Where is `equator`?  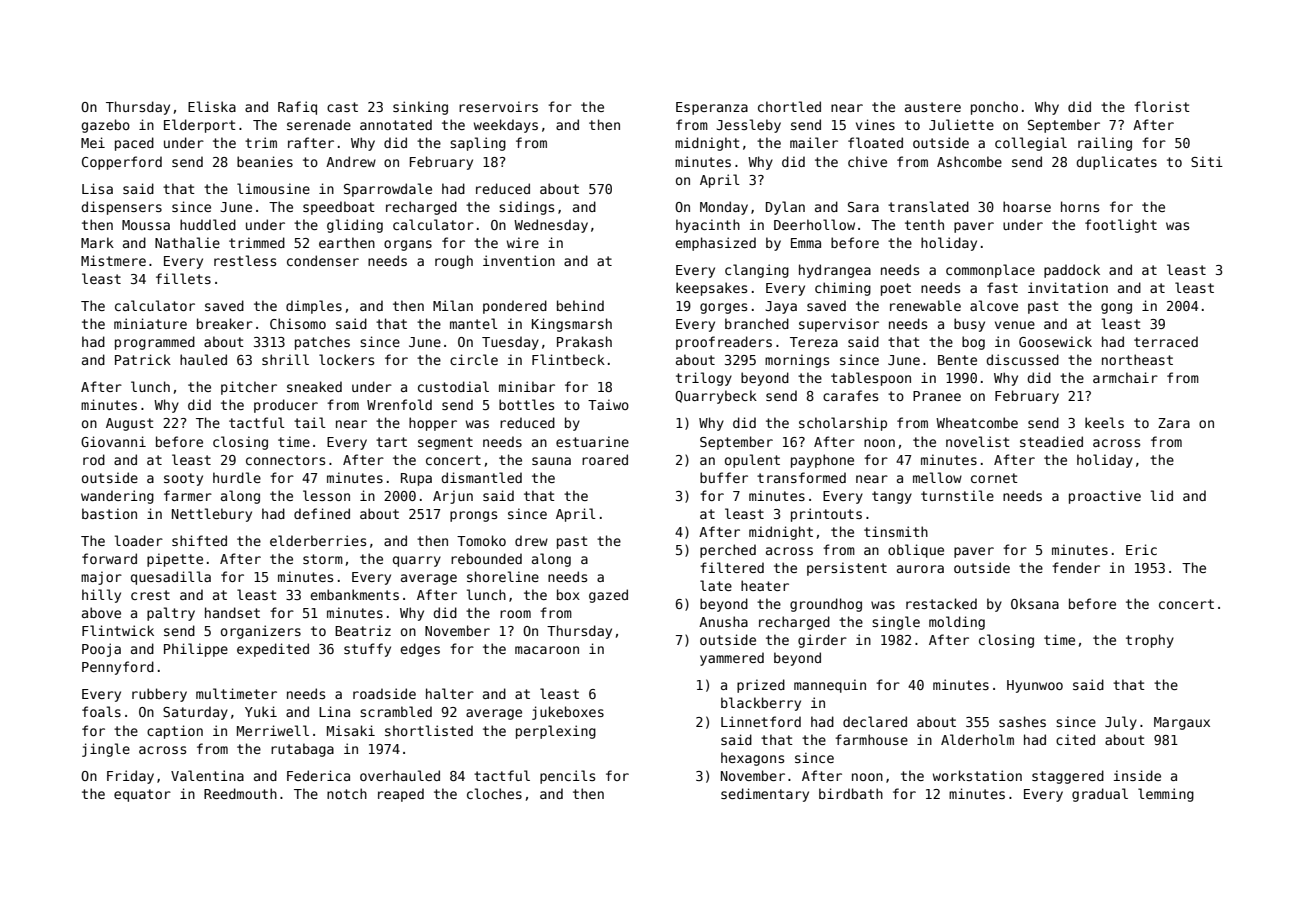 equator is located at coordinates (142, 795).
